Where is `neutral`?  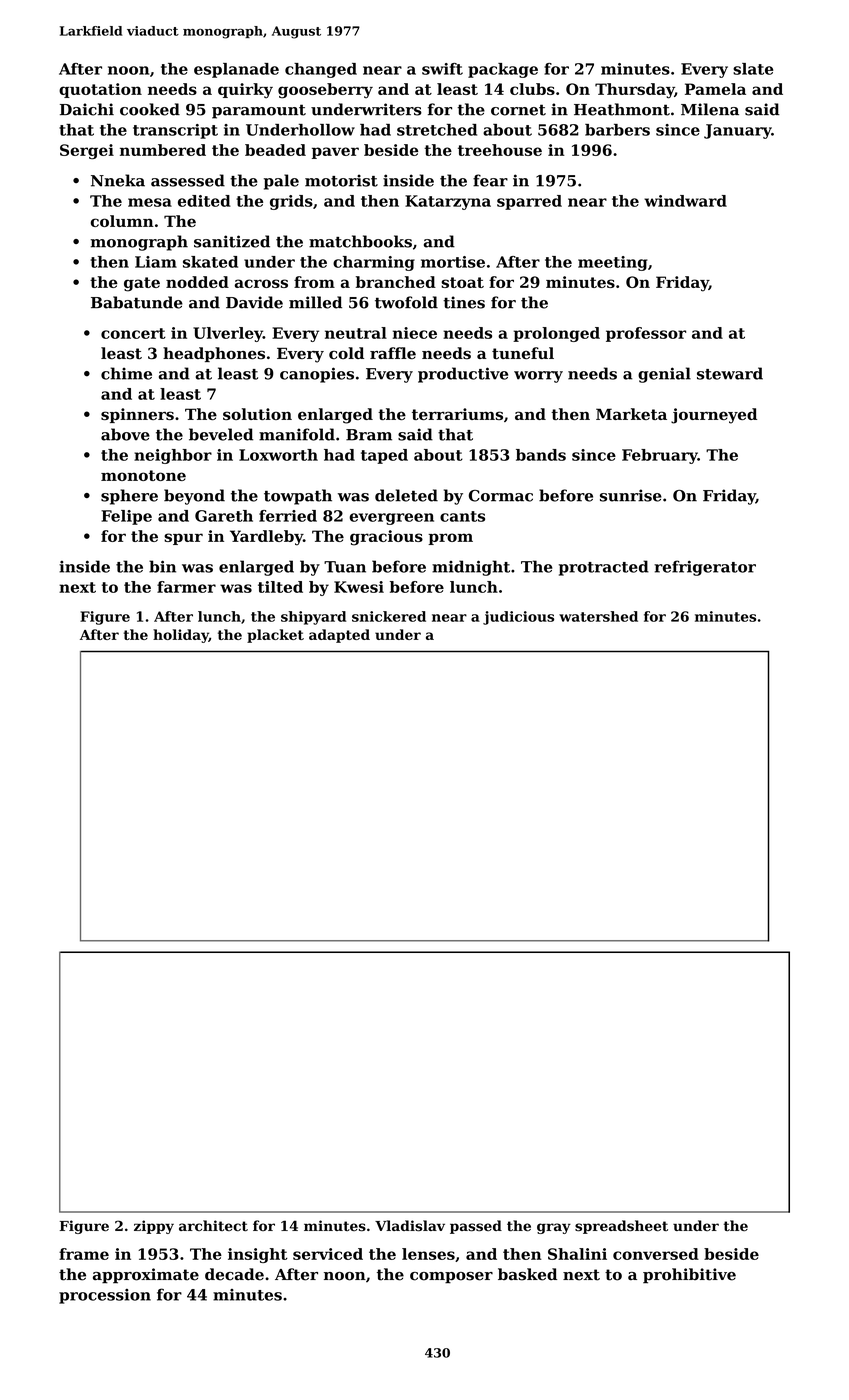
neutral is located at coordinates (356, 333).
